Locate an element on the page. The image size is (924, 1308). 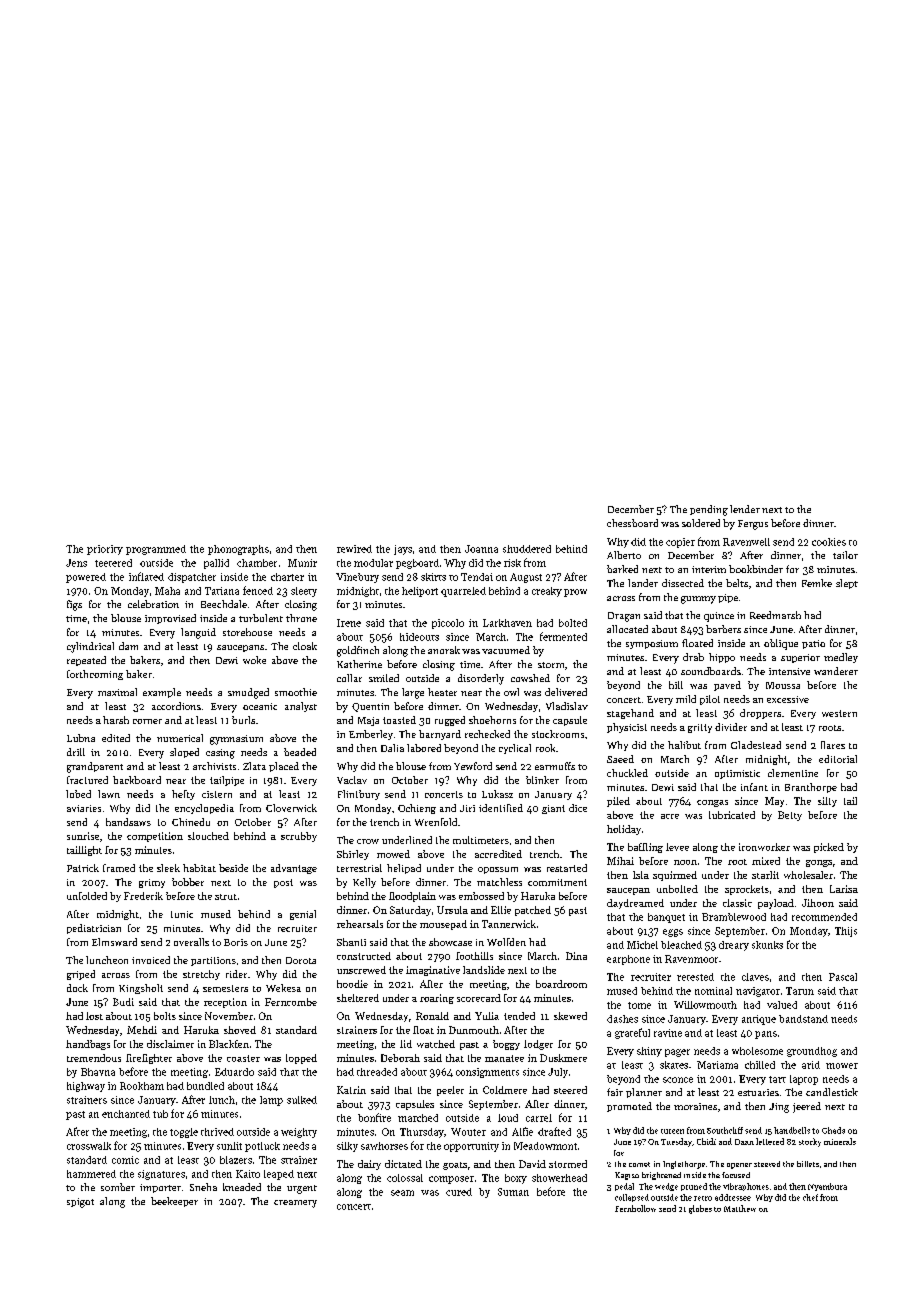
Mariama is located at coordinates (717, 1065).
